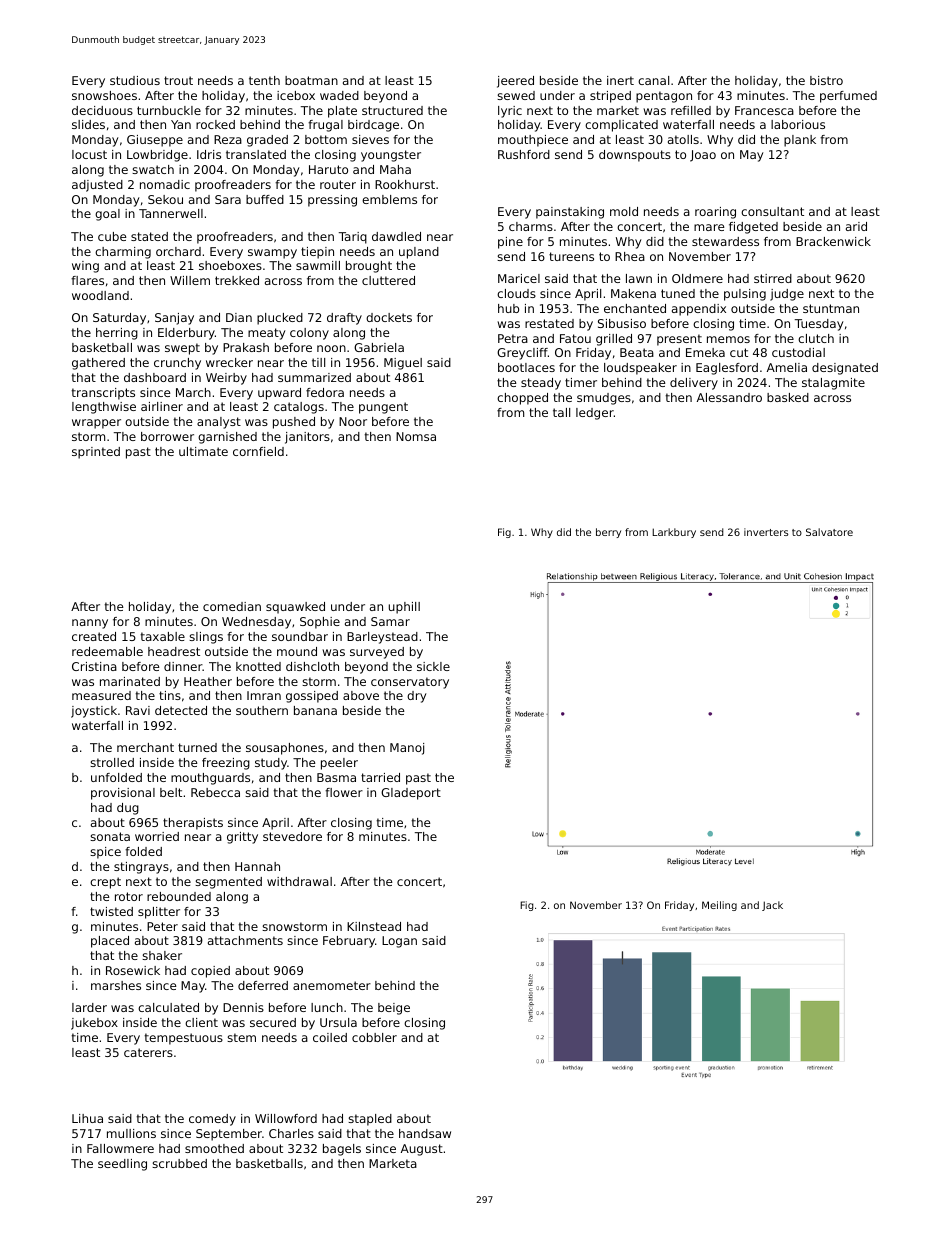 Image resolution: width=952 pixels, height=1233 pixels. Describe the element at coordinates (264, 80) in the page. I see `tenth` at that location.
